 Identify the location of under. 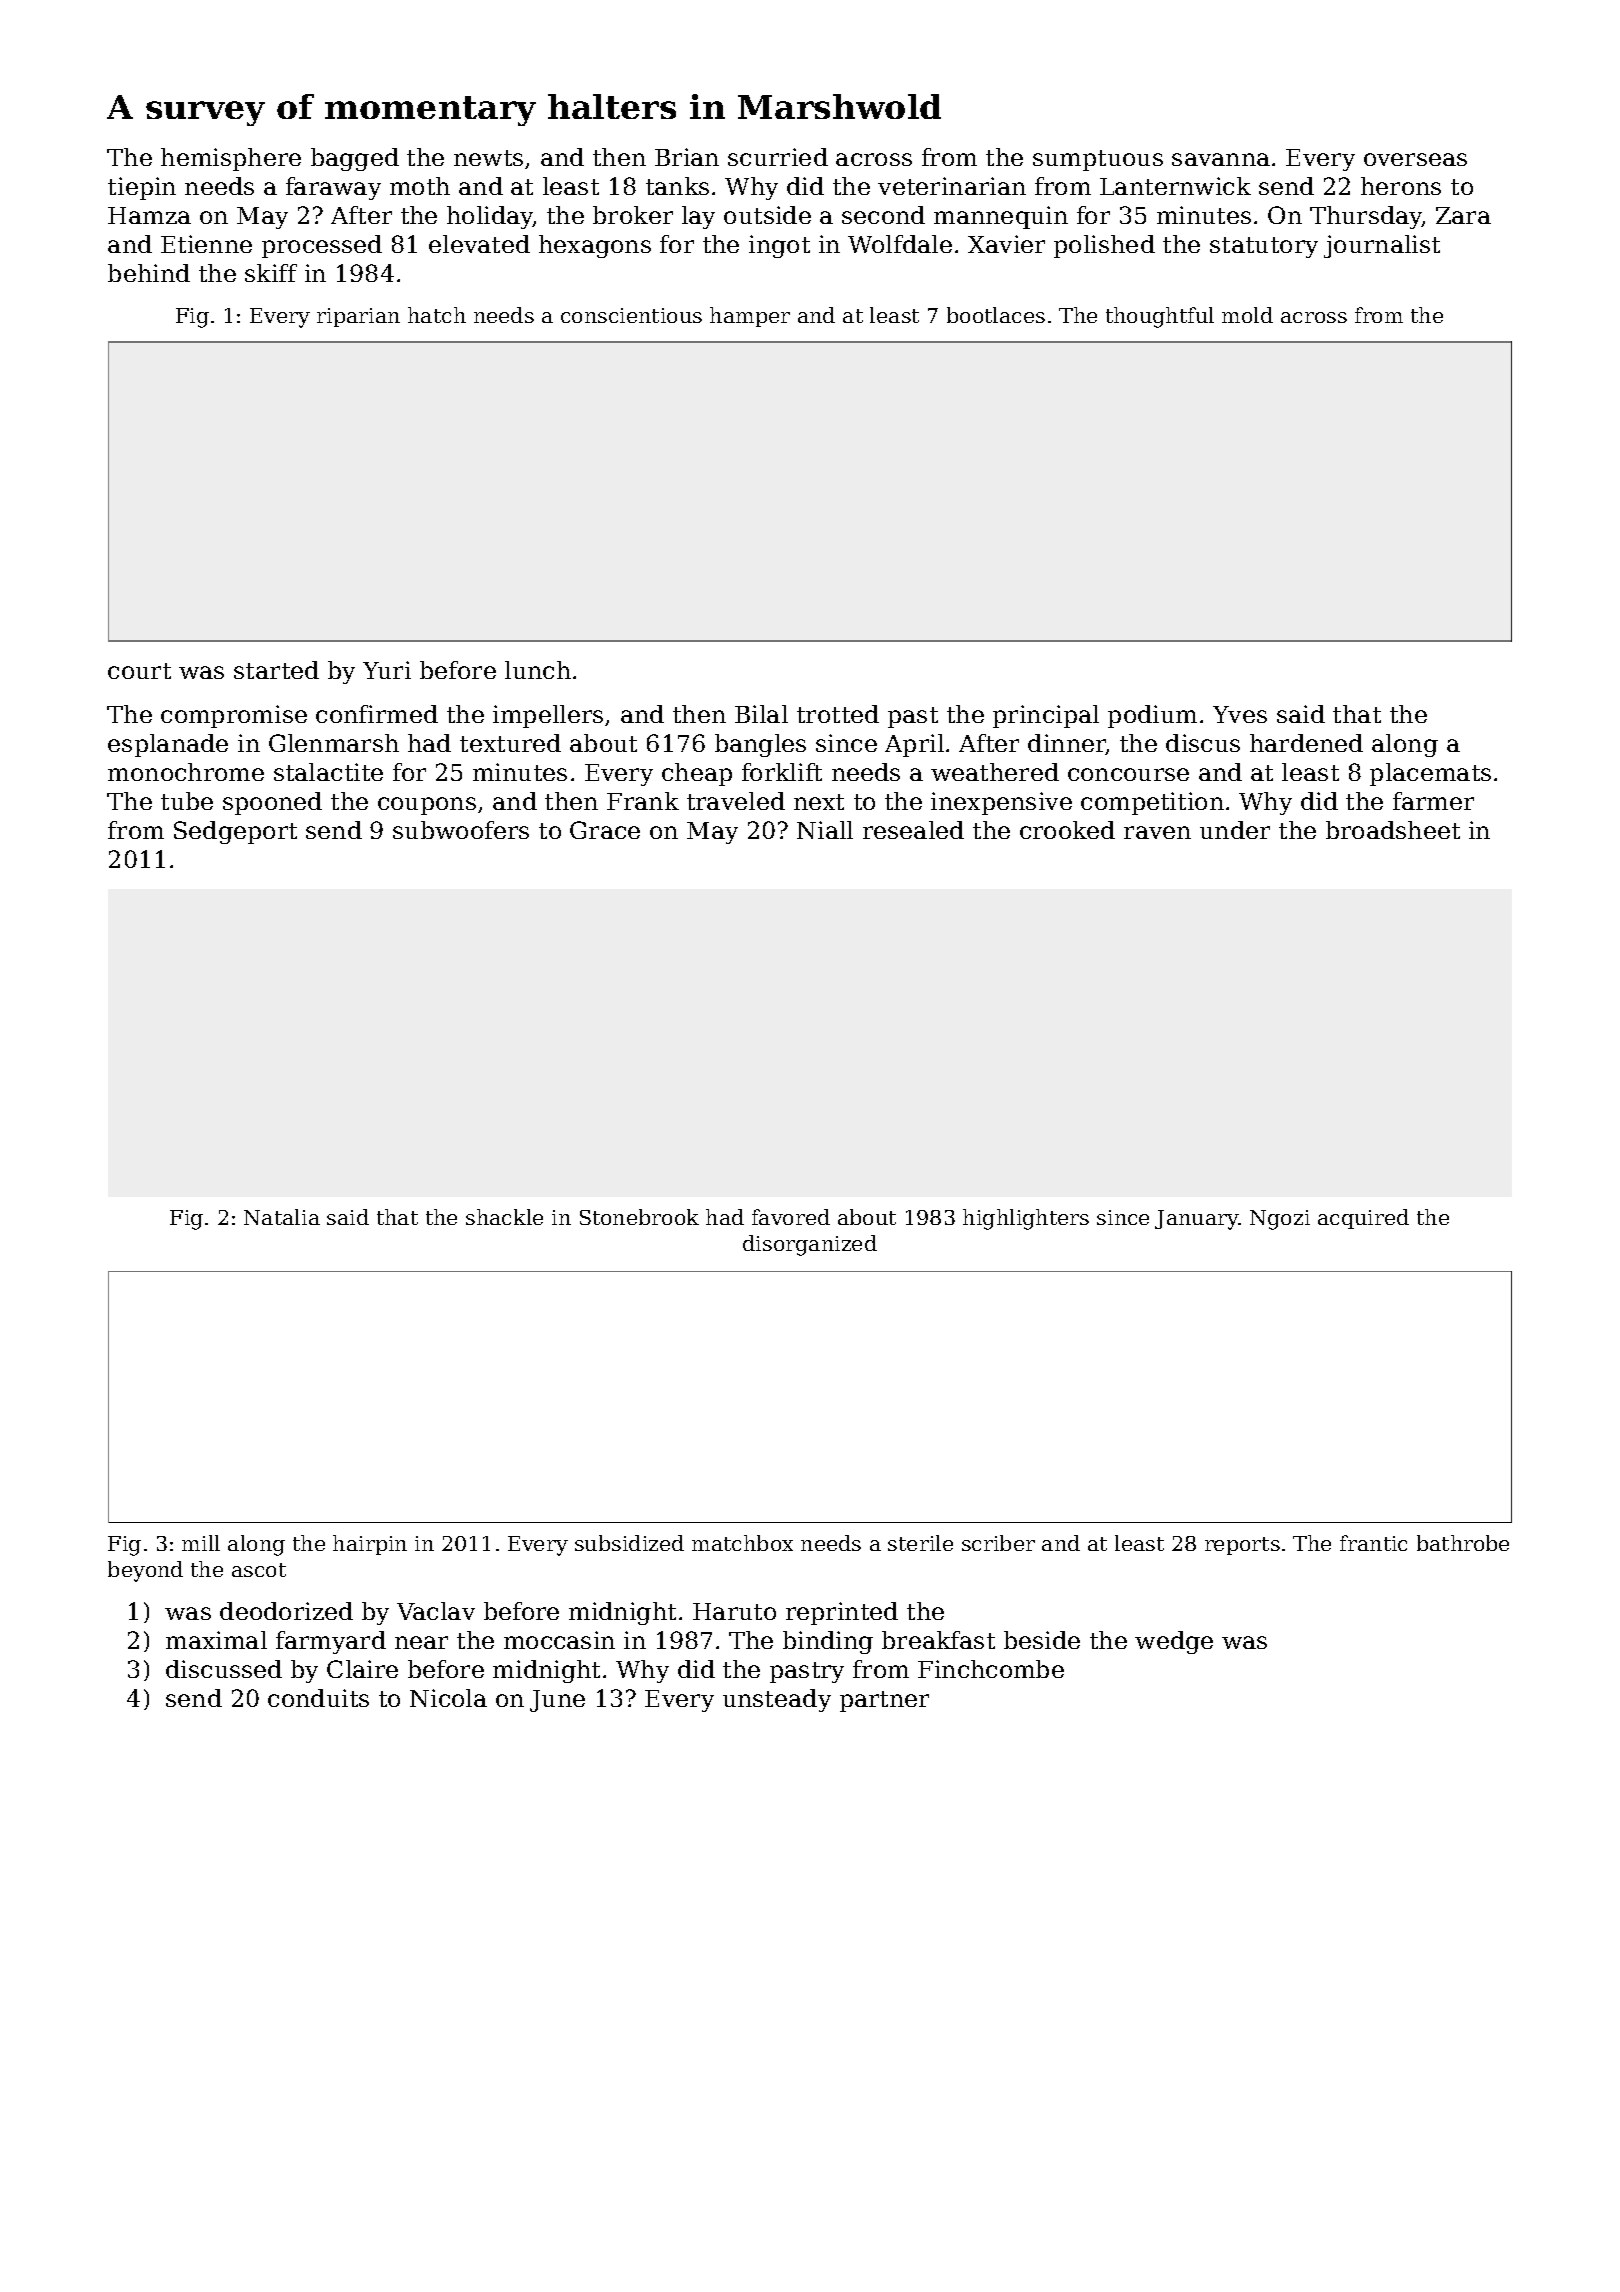
(1235, 830).
